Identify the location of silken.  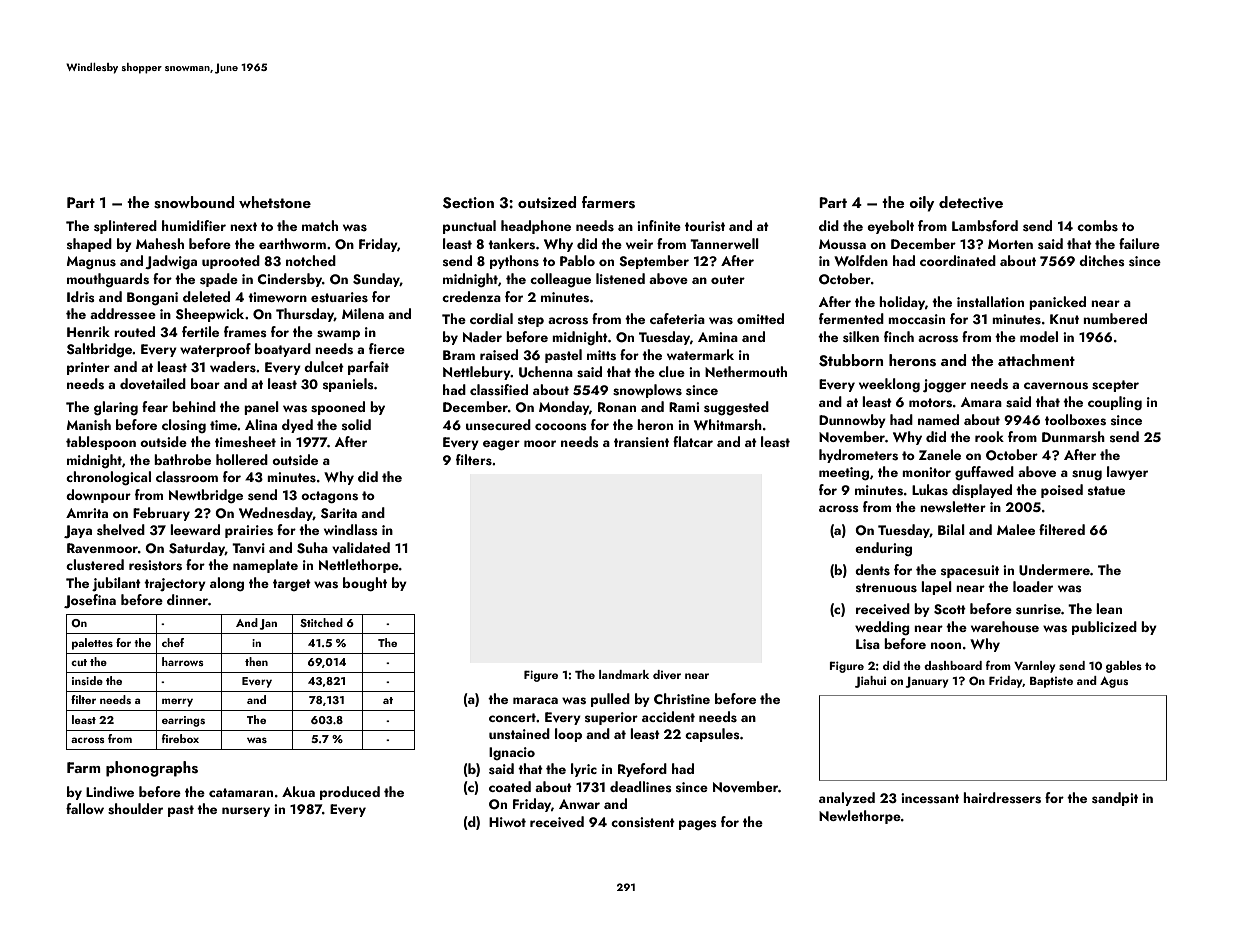
(861, 337).
